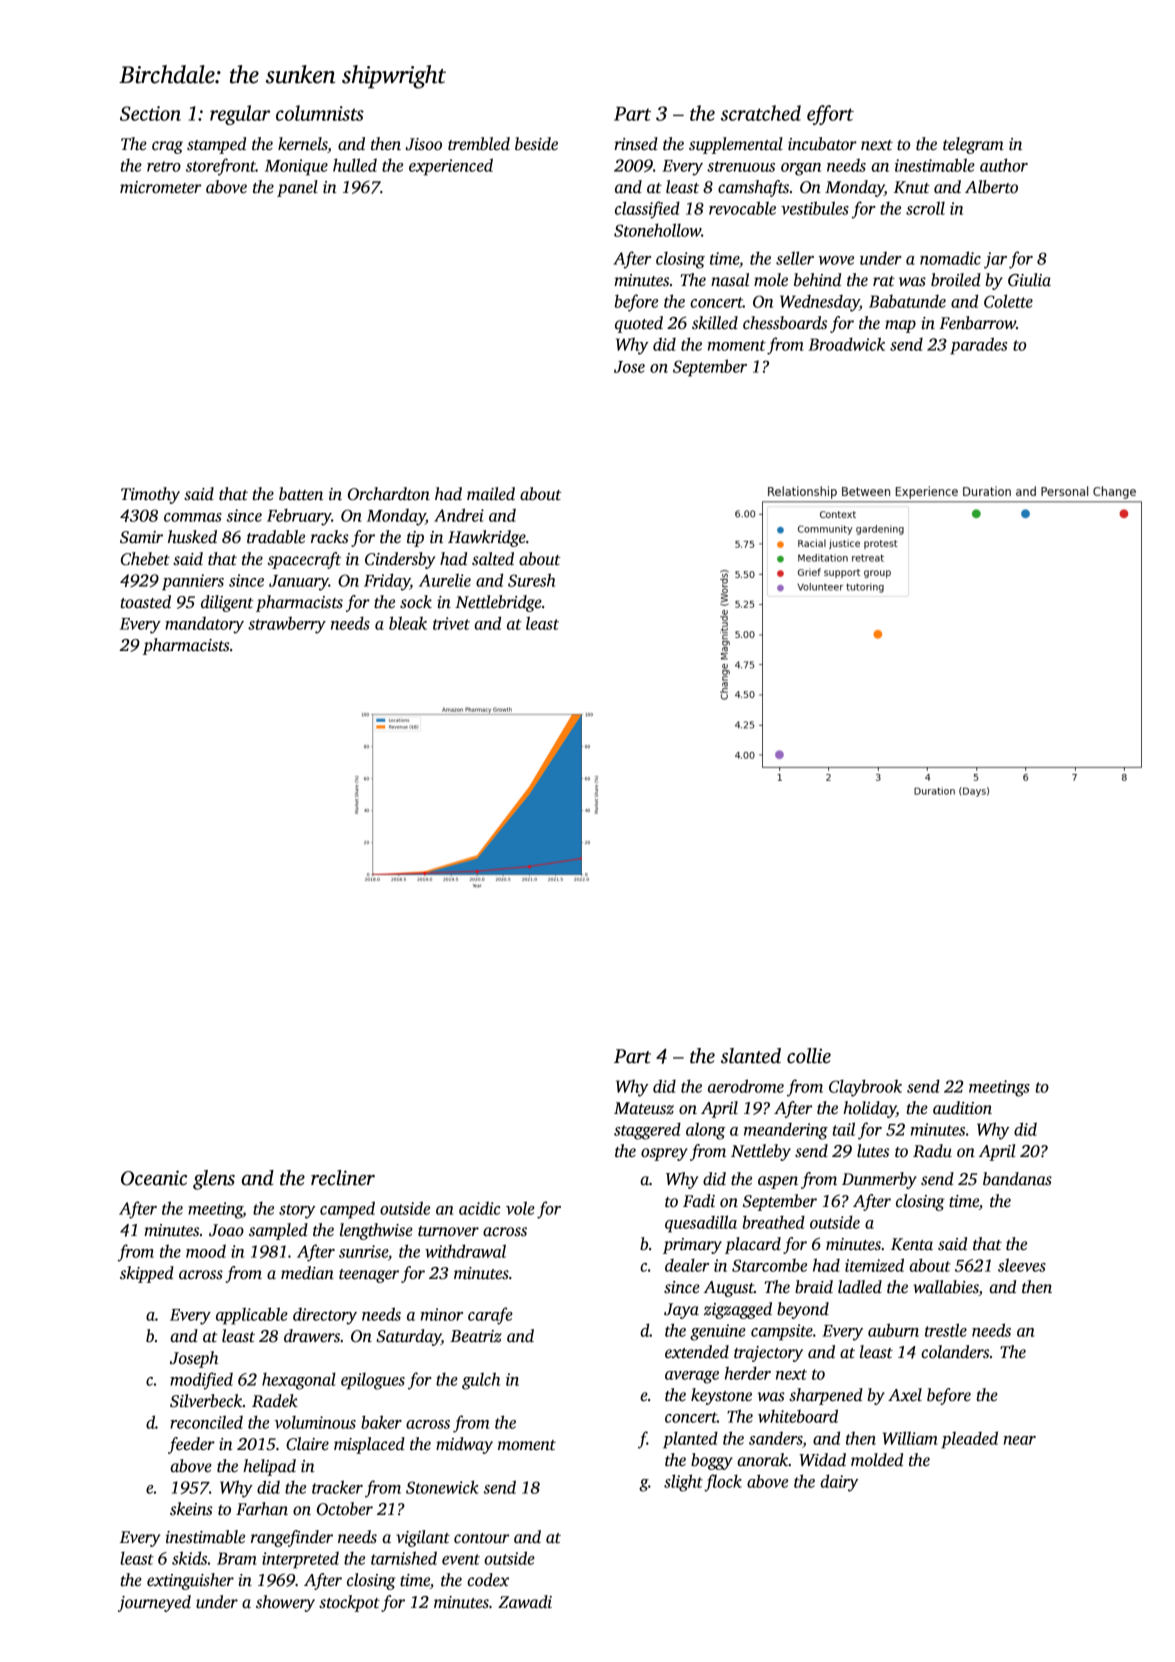  Describe the element at coordinates (240, 115) in the page. I see `regular` at that location.
